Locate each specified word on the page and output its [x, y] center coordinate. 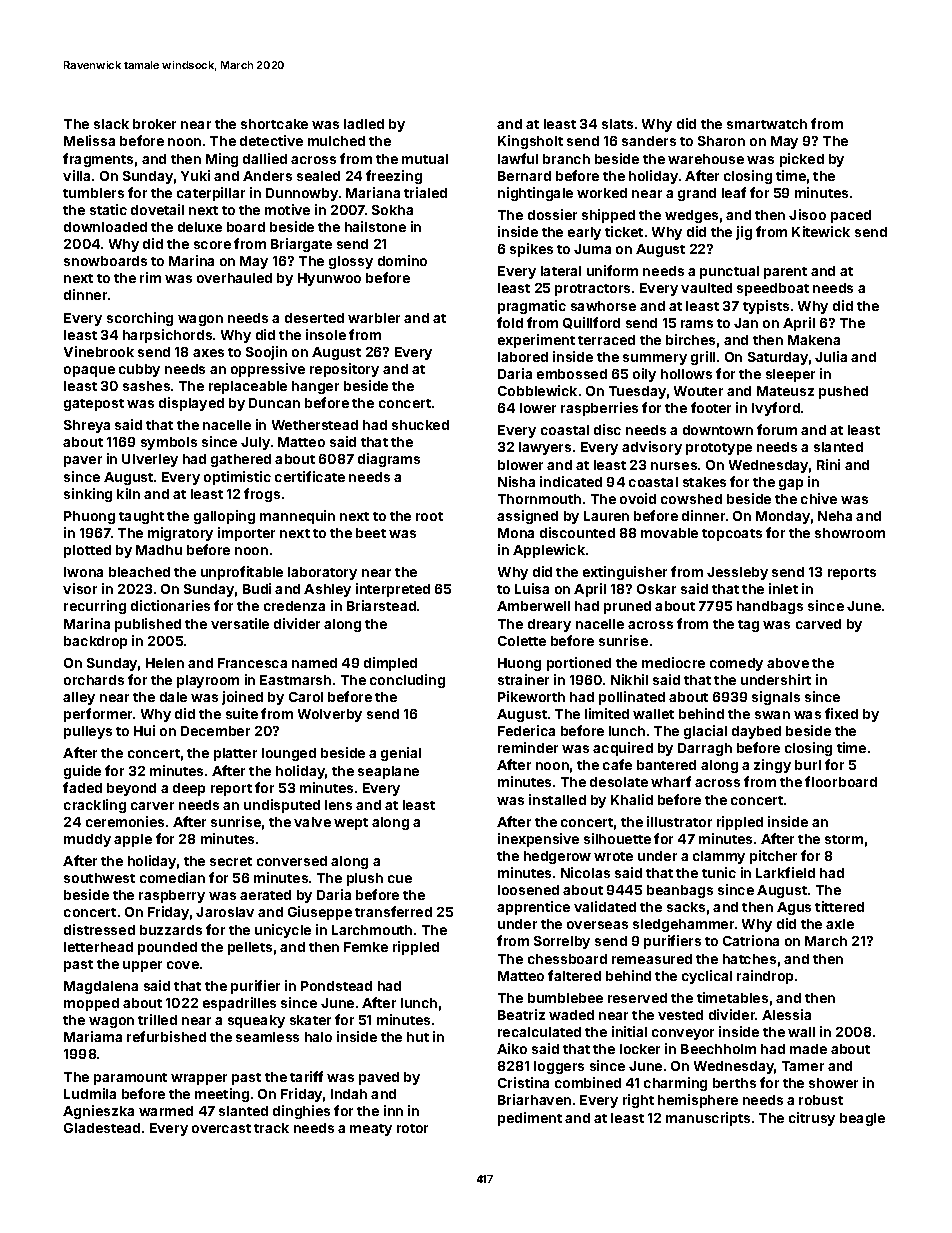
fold [510, 322]
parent [785, 273]
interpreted [393, 590]
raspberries [599, 409]
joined [242, 698]
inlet [783, 588]
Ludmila [90, 1093]
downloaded [105, 227]
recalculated [539, 1032]
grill [703, 358]
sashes [146, 386]
